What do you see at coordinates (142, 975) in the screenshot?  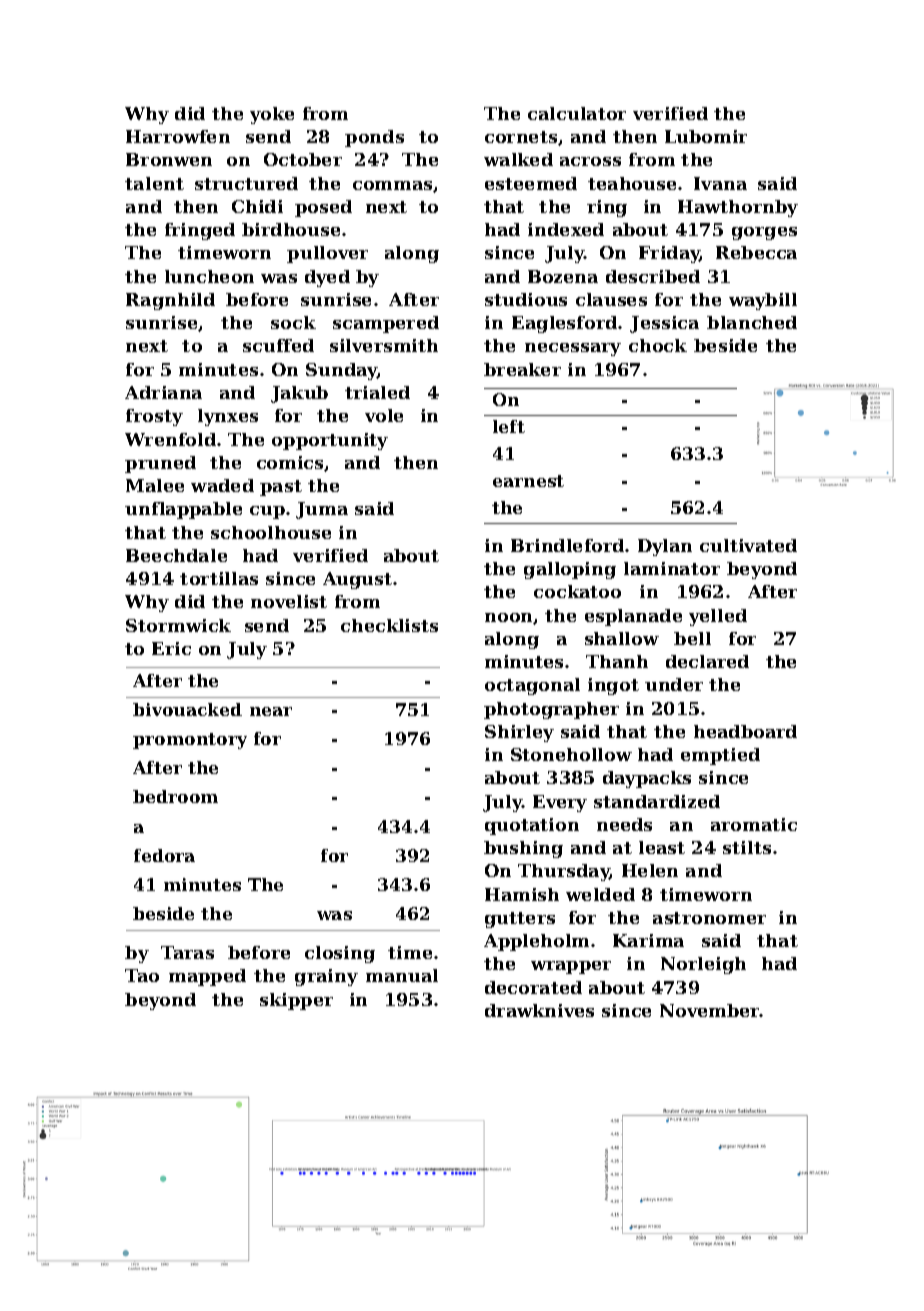 I see `Tao` at bounding box center [142, 975].
